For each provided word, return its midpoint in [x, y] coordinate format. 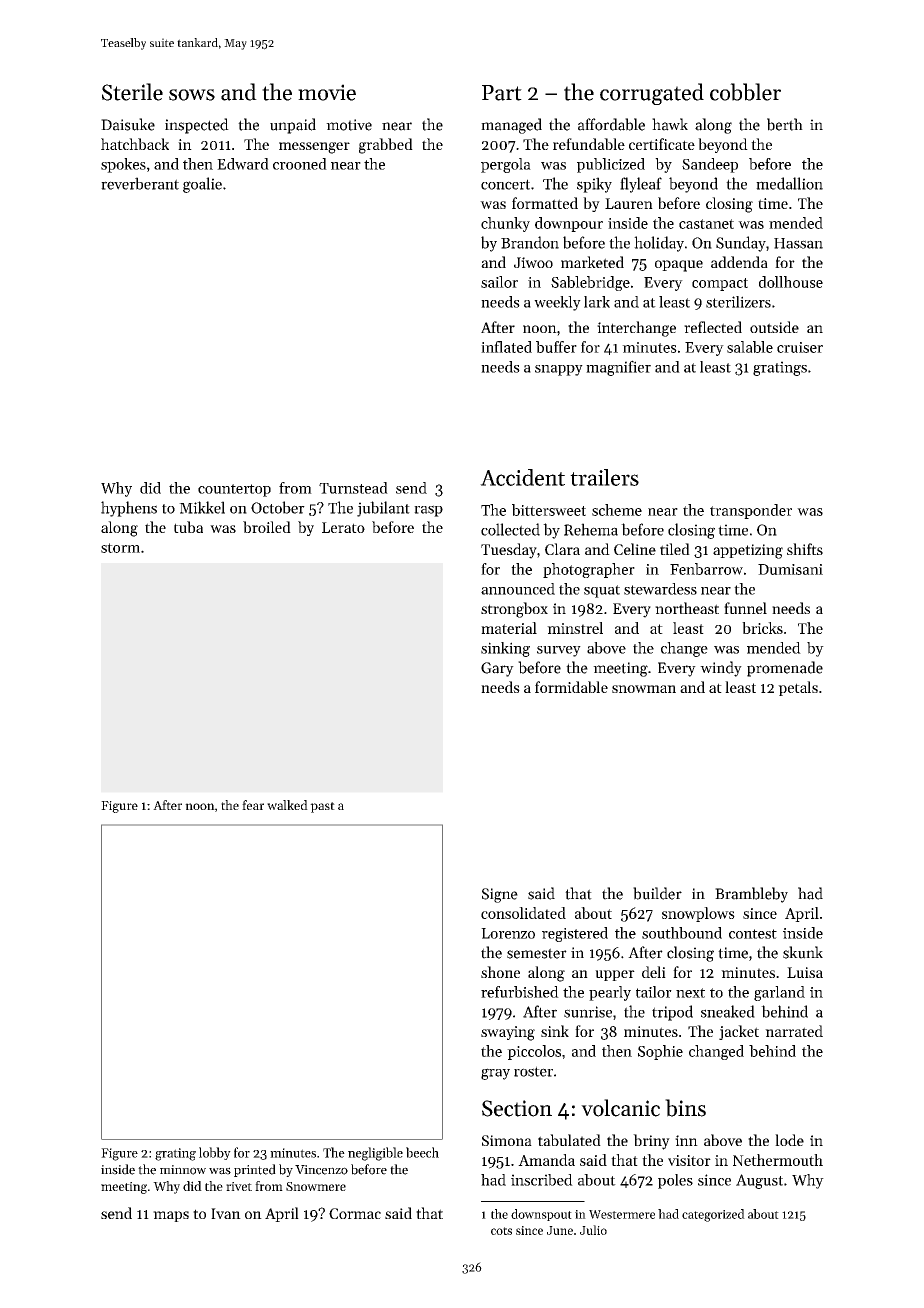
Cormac [355, 1213]
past [322, 807]
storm [120, 548]
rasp [428, 511]
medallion [789, 183]
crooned [300, 164]
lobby [215, 1153]
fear [253, 805]
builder [657, 893]
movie [327, 92]
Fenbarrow [706, 569]
